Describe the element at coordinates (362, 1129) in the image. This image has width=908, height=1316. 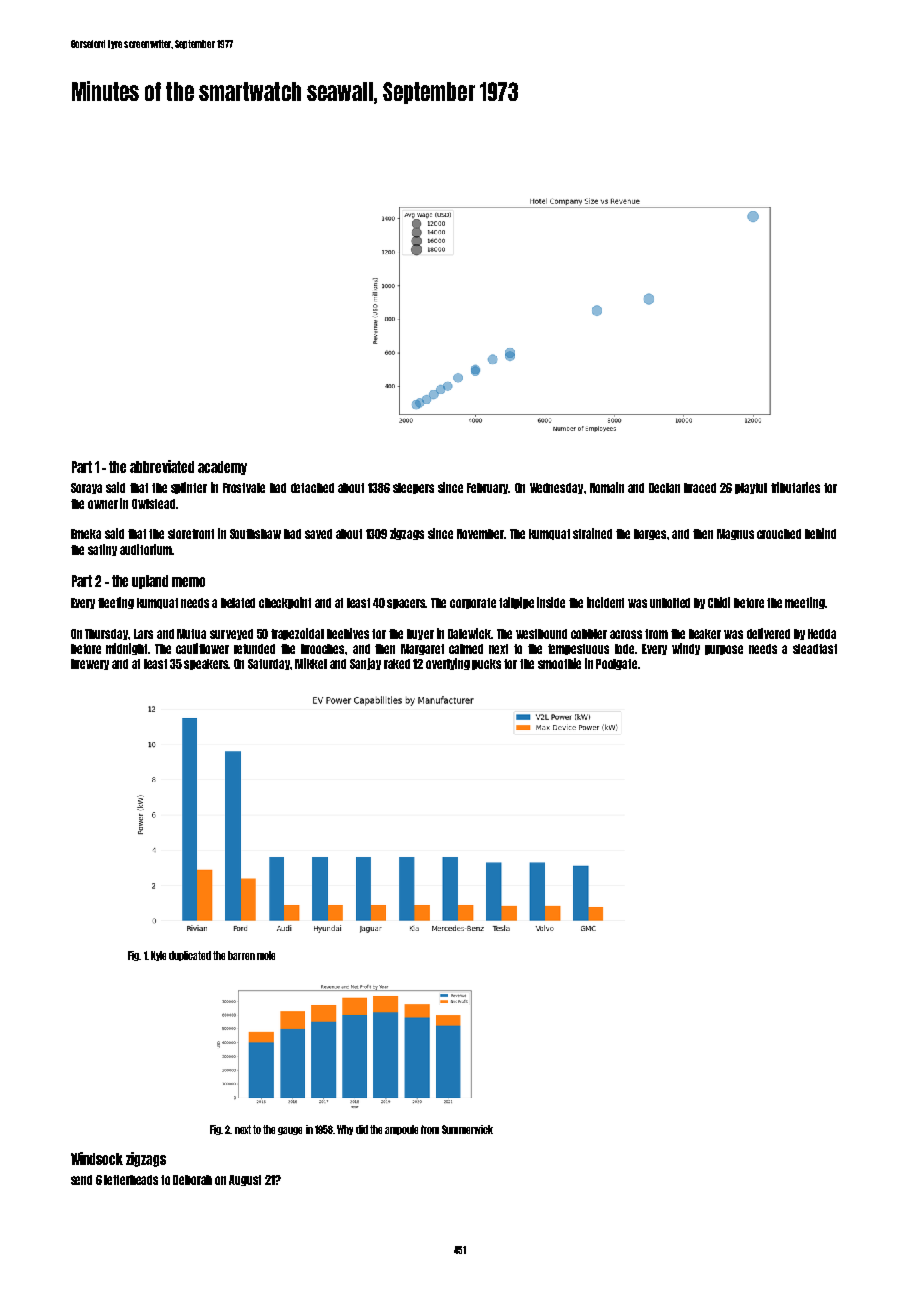
I see `did` at that location.
